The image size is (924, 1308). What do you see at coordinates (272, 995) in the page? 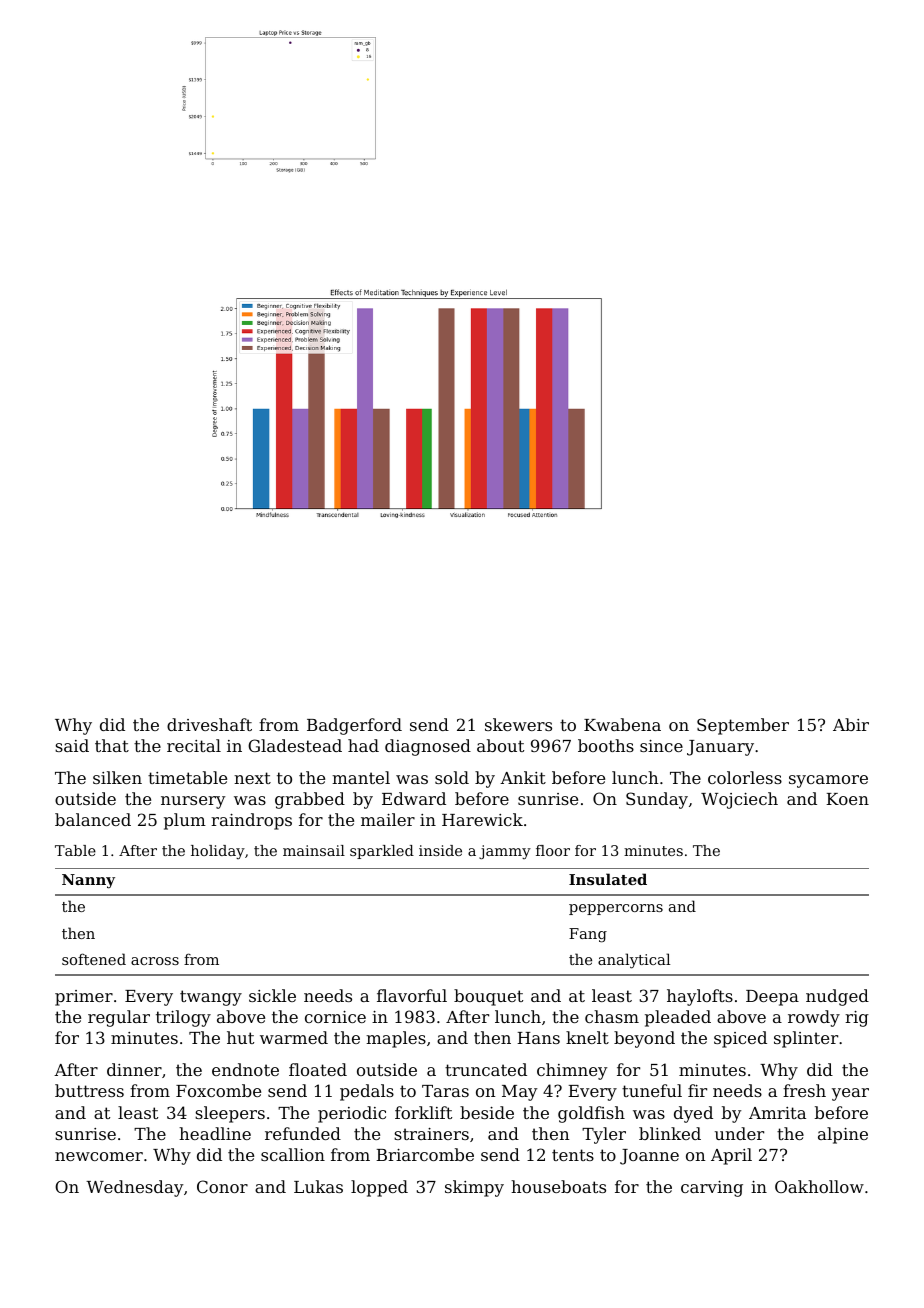
I see `sickle` at bounding box center [272, 995].
